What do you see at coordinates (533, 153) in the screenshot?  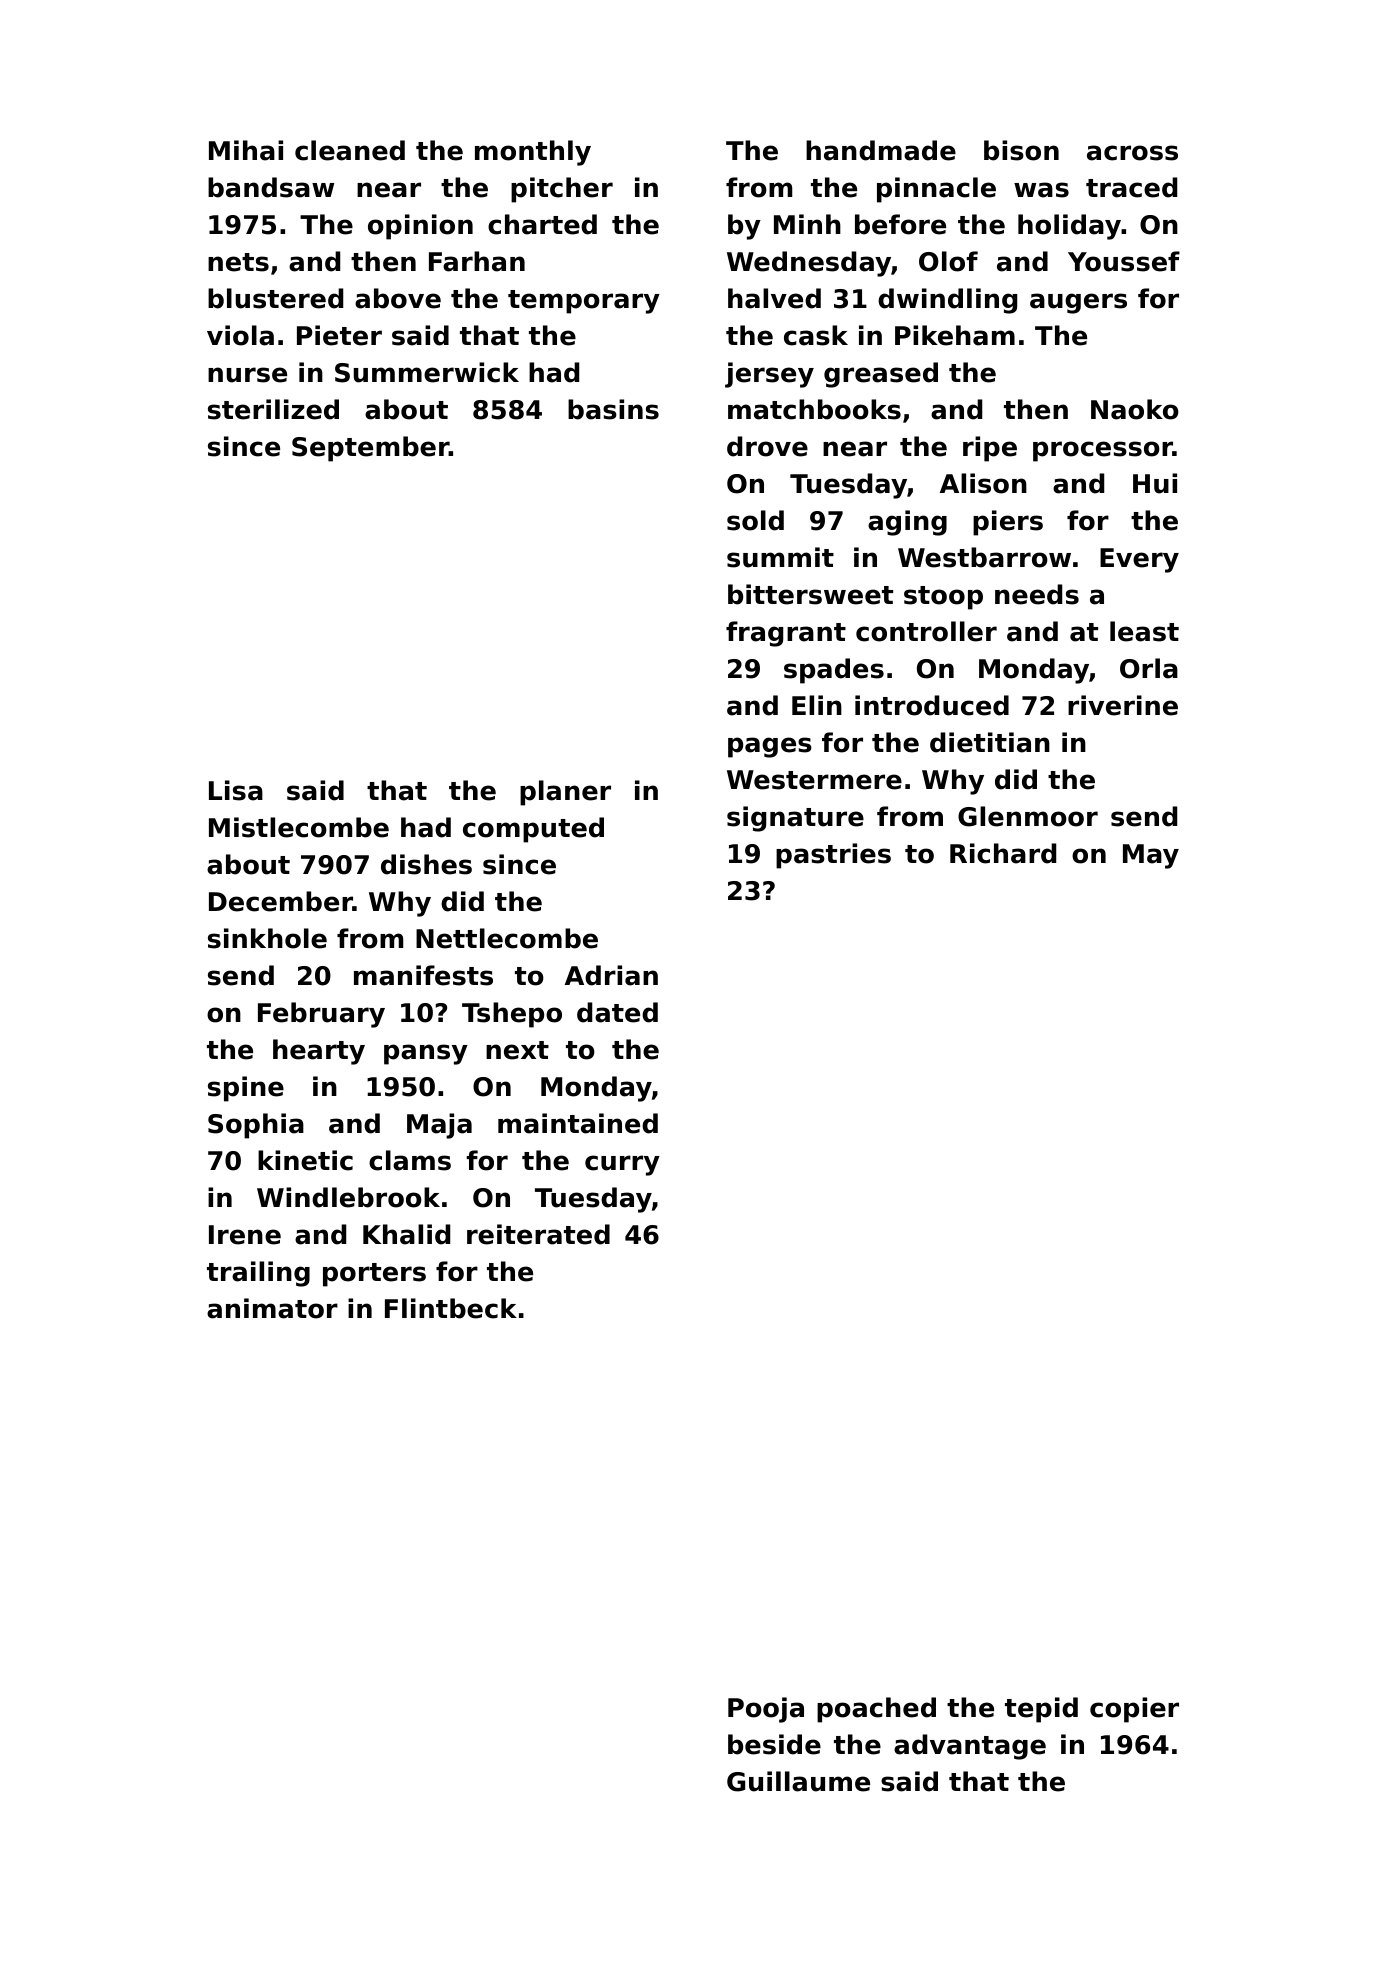 I see `monthly` at bounding box center [533, 153].
